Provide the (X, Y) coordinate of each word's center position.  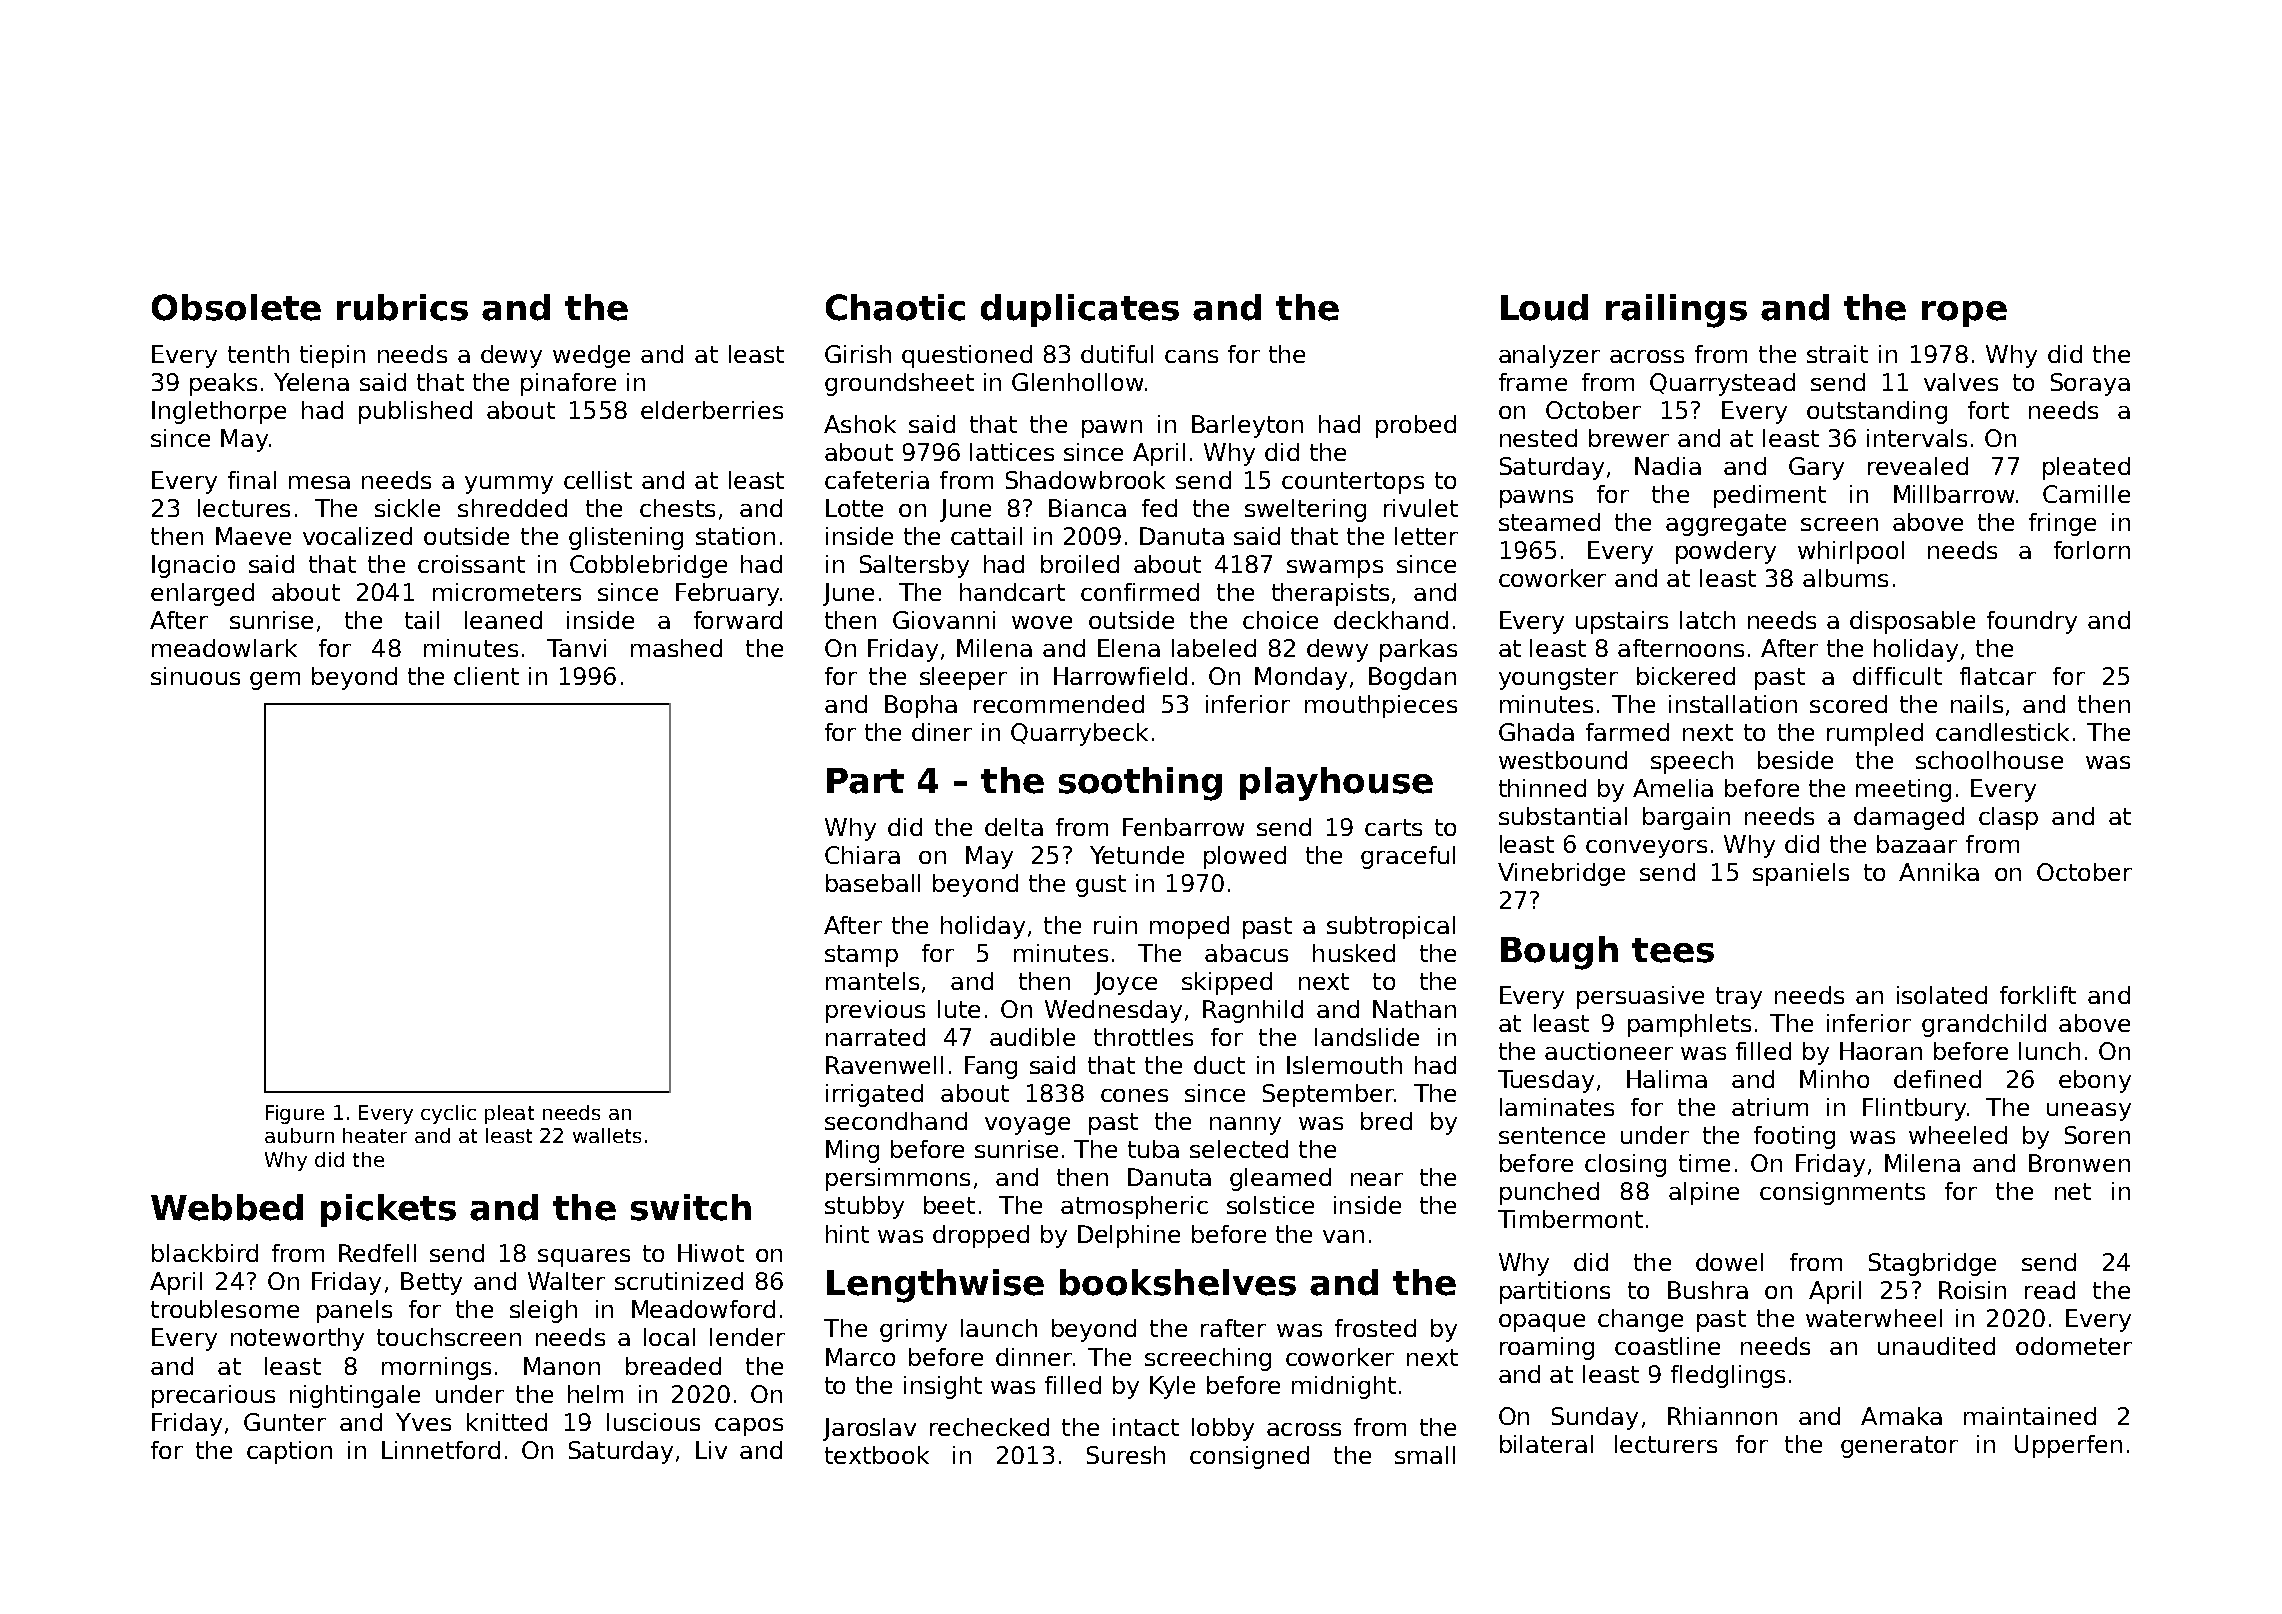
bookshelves (1178, 1282)
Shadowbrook (1085, 480)
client (486, 676)
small (1425, 1455)
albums (1845, 578)
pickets (388, 1210)
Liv (711, 1450)
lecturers (1666, 1444)
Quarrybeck (1079, 734)
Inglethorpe (219, 412)
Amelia (1673, 788)
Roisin (1972, 1290)
